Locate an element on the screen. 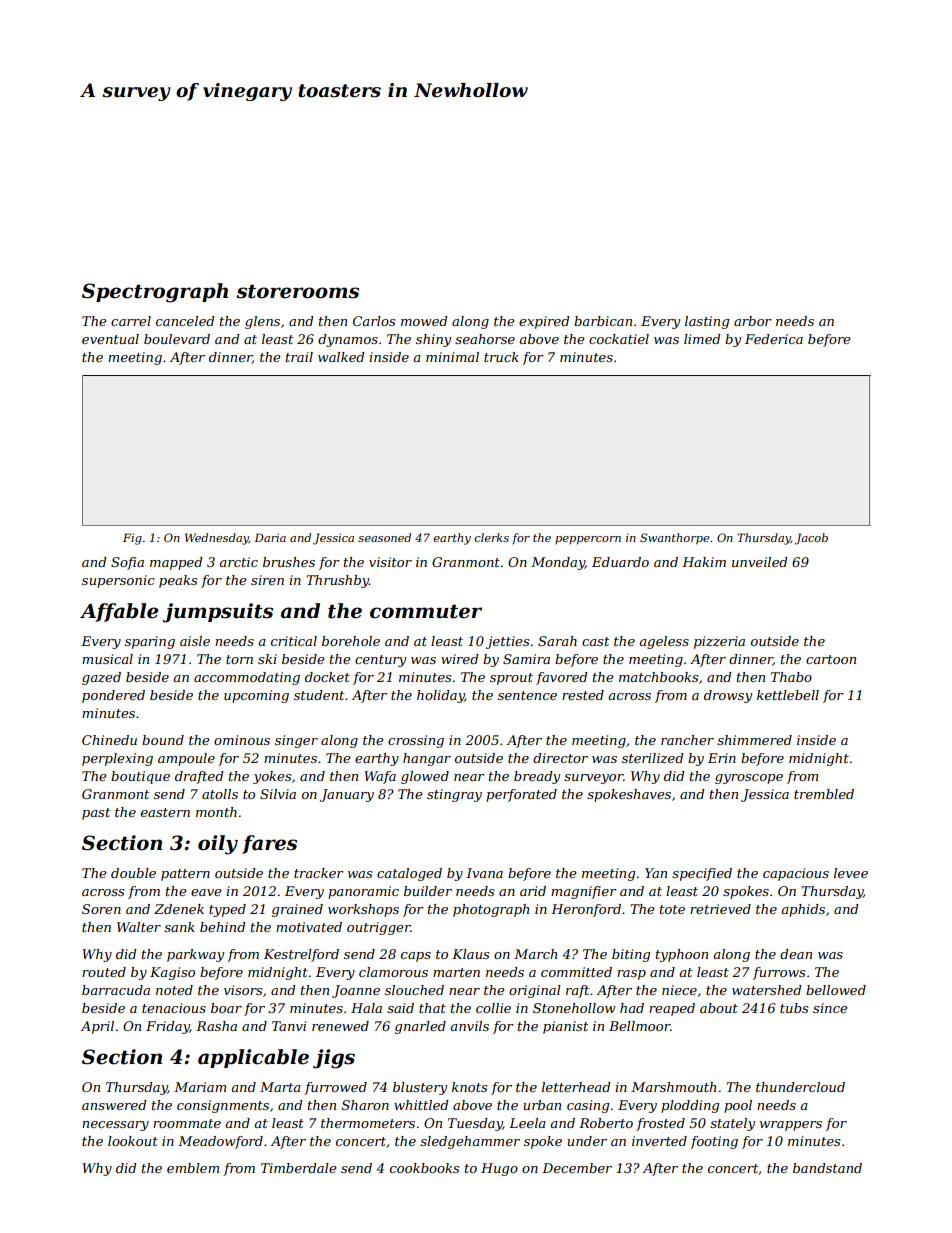  storerooms is located at coordinates (297, 291).
